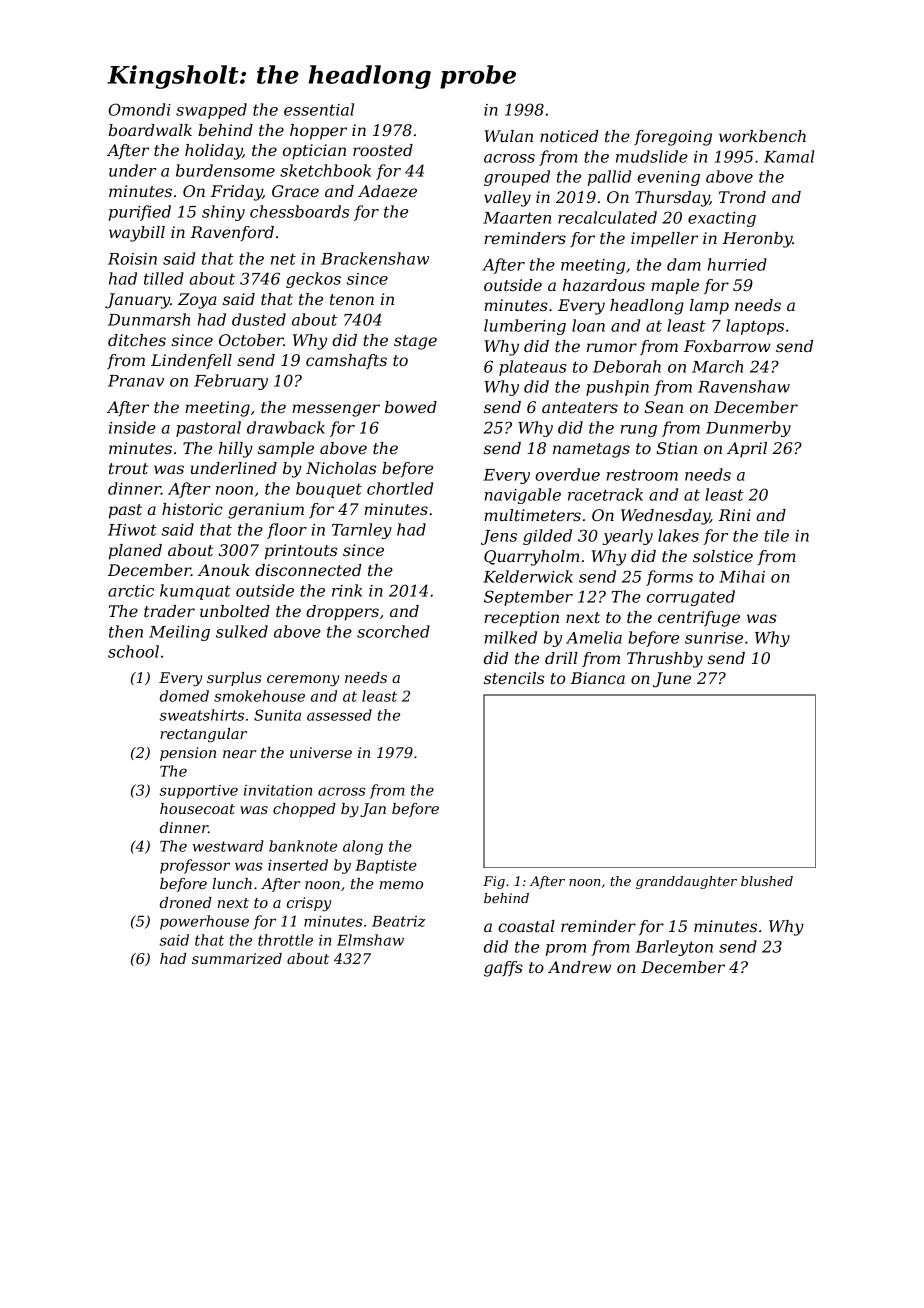  Describe the element at coordinates (762, 136) in the screenshot. I see `workbench` at that location.
